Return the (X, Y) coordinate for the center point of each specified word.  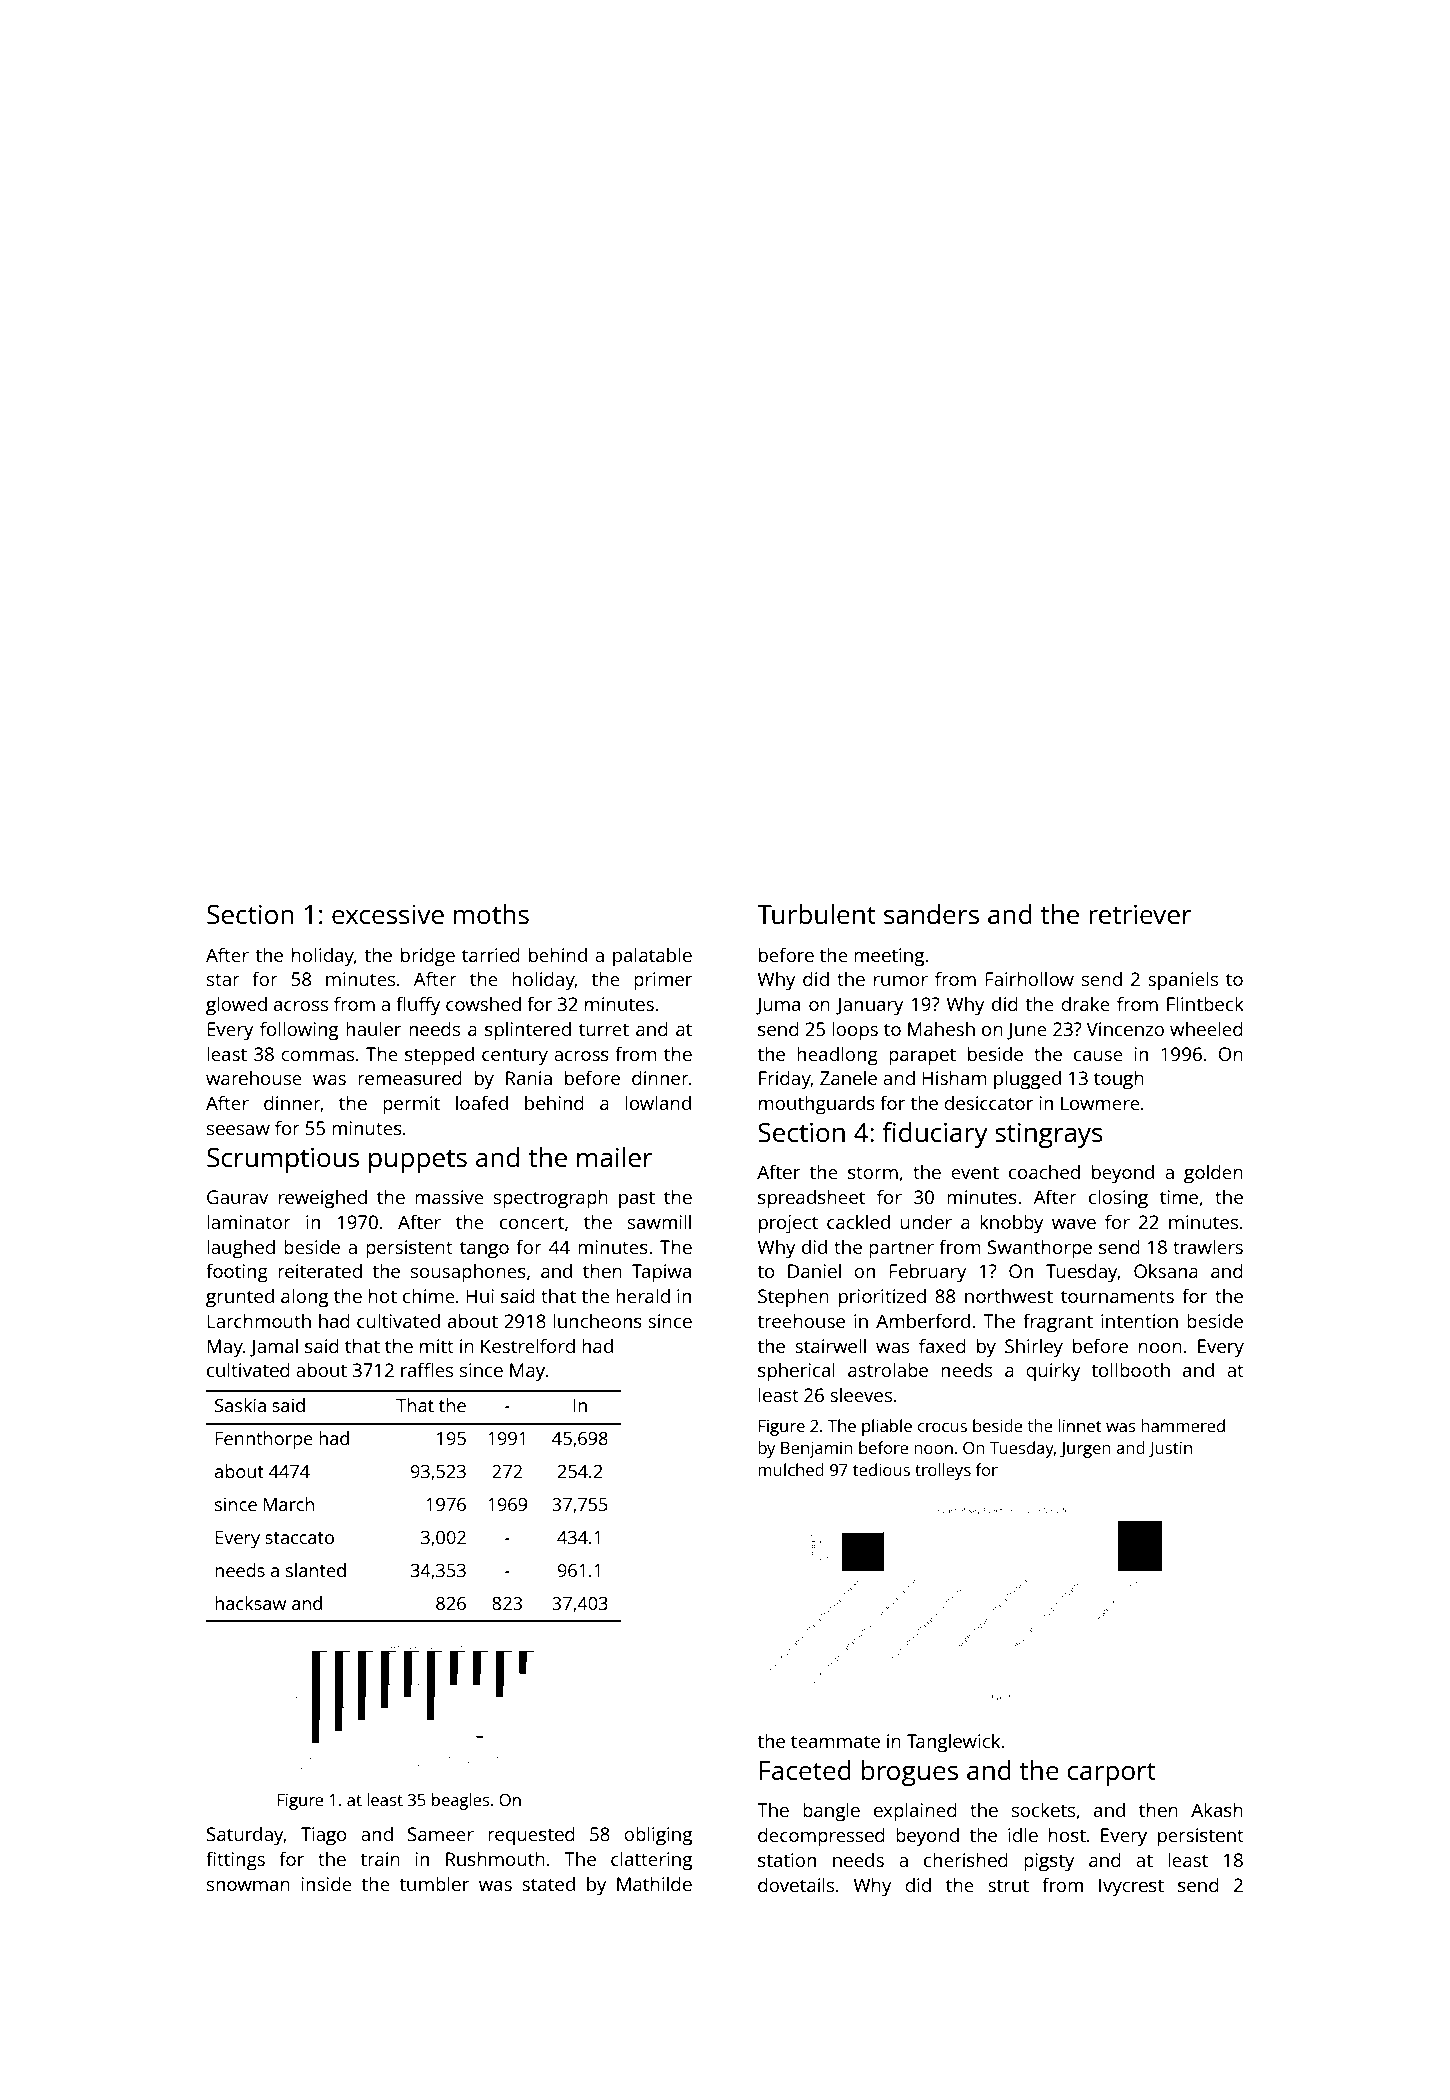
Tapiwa (661, 1273)
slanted (316, 1570)
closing (1118, 1199)
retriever (1140, 914)
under (926, 1221)
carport (1111, 1774)
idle (1023, 1834)
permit (411, 1105)
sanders (931, 914)
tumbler (434, 1883)
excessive (388, 914)
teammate (835, 1741)
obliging (658, 1836)
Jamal (274, 1347)
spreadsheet (811, 1199)
